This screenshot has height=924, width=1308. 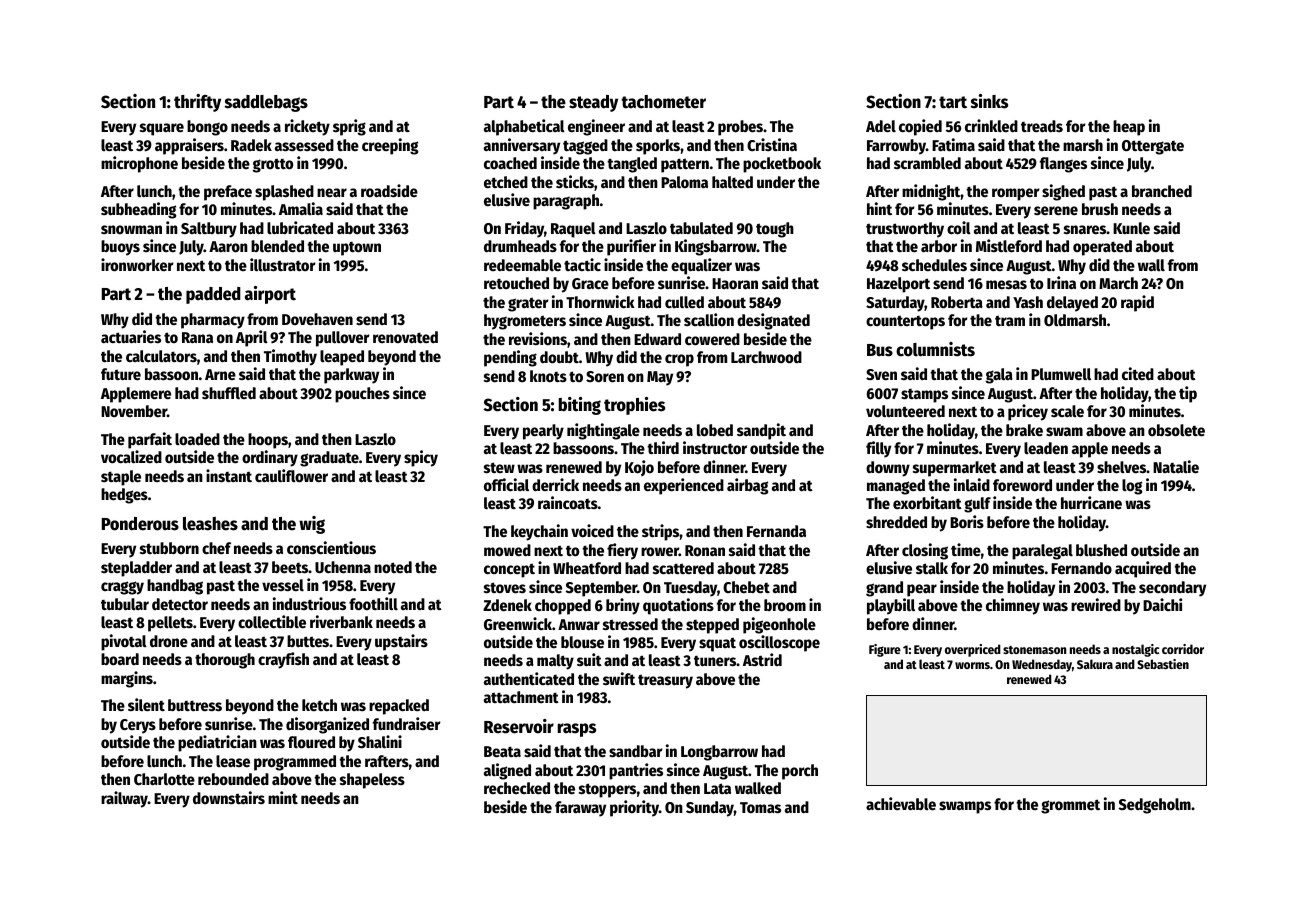 I want to click on rasps, so click(x=576, y=730).
